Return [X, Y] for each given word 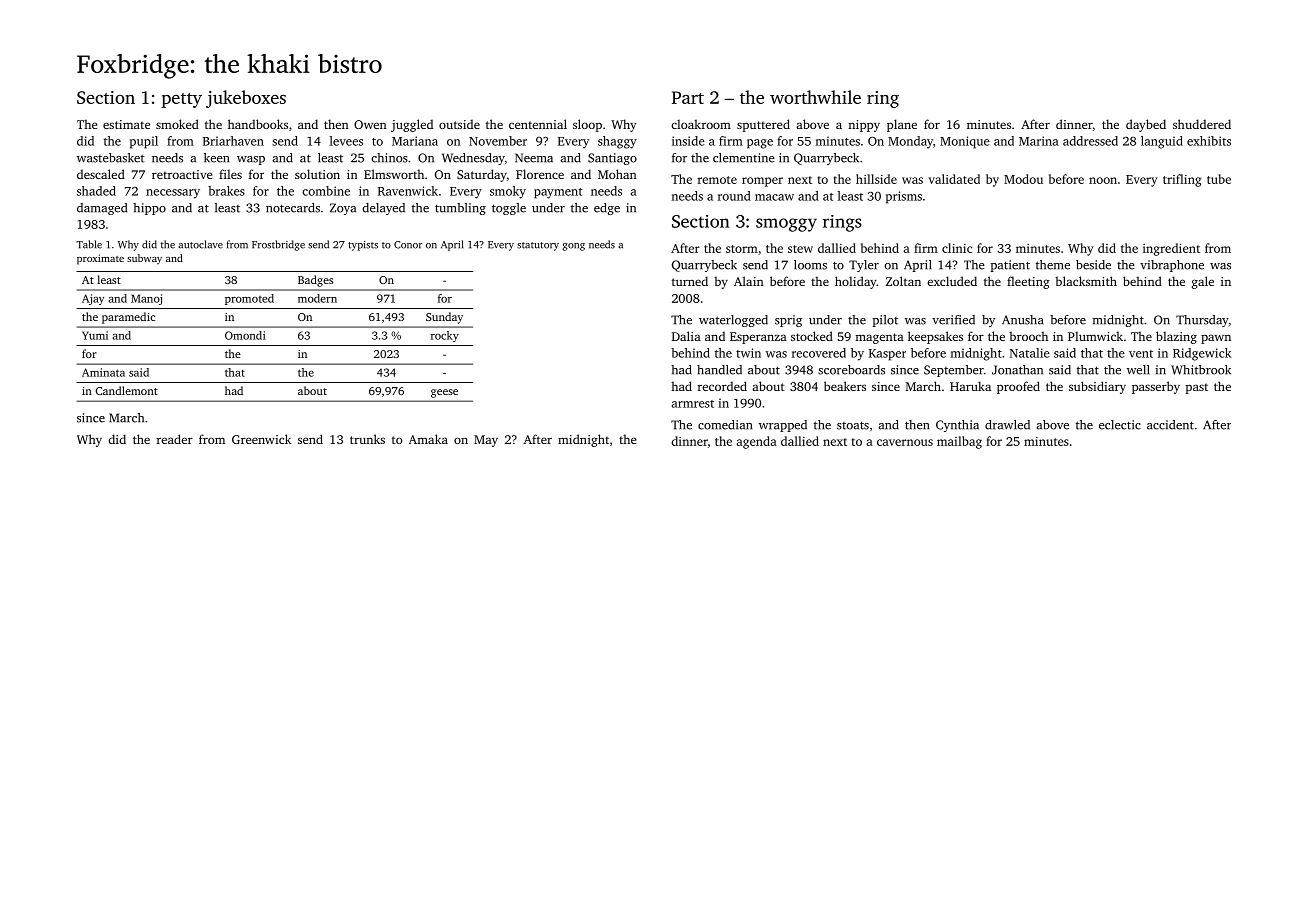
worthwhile [815, 97]
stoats [853, 425]
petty [181, 100]
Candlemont [126, 390]
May [486, 441]
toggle [509, 209]
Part [688, 97]
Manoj [146, 299]
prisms [904, 197]
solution [317, 174]
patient [1010, 266]
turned [690, 281]
